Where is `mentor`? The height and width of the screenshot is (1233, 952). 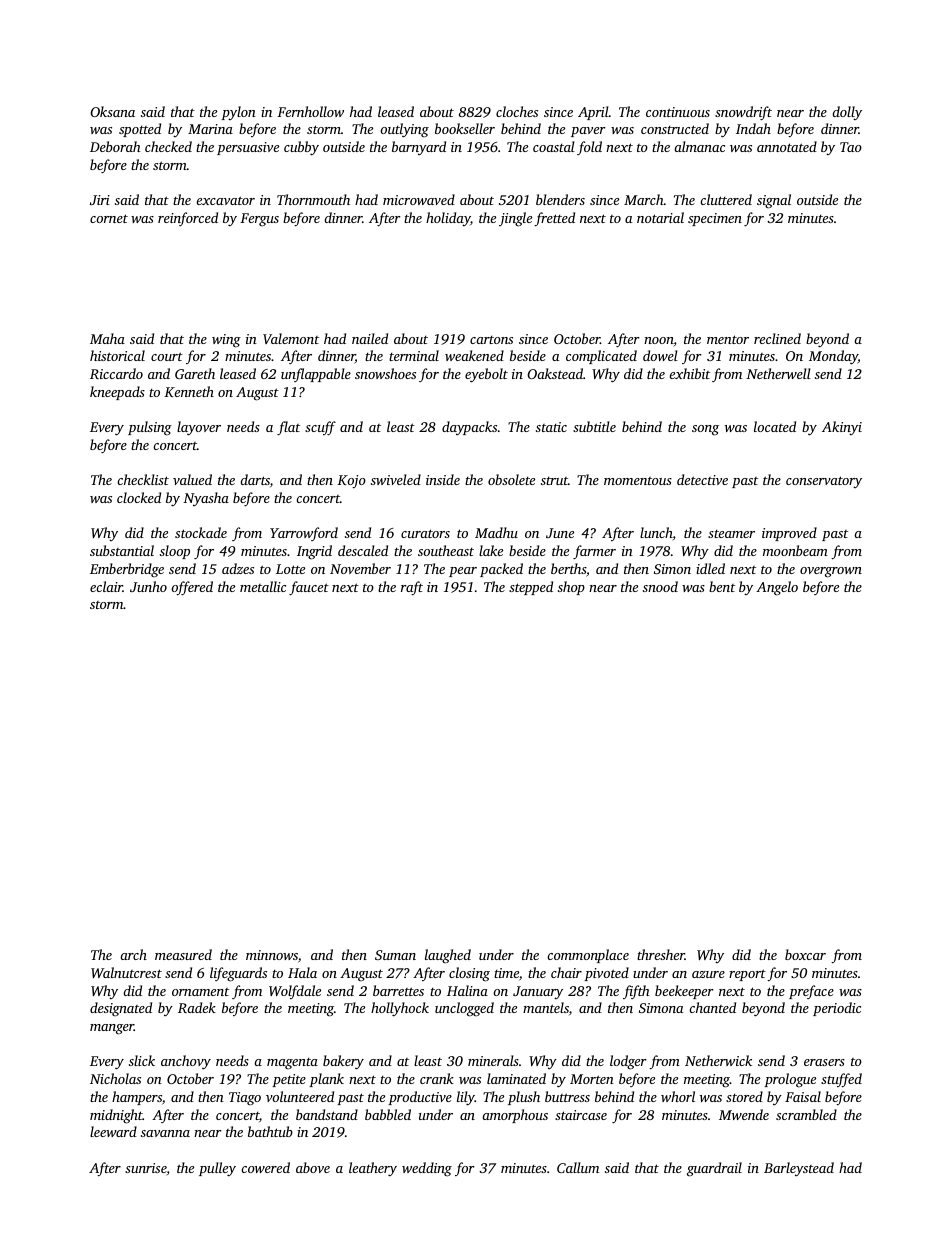 mentor is located at coordinates (728, 339).
